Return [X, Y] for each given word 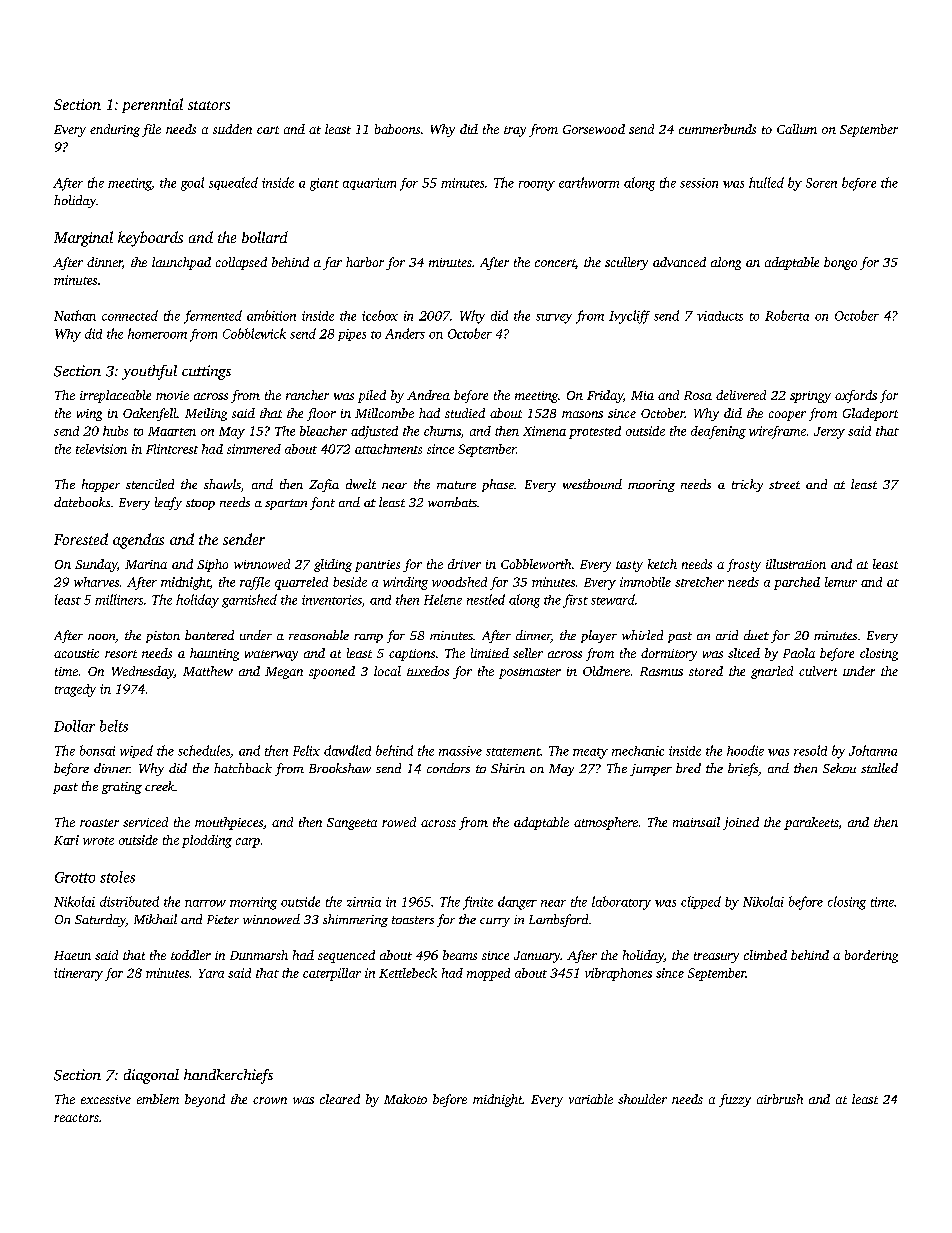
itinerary [78, 974]
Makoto [405, 1099]
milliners [119, 599]
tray [515, 131]
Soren [821, 183]
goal [192, 184]
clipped [701, 902]
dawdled [347, 750]
